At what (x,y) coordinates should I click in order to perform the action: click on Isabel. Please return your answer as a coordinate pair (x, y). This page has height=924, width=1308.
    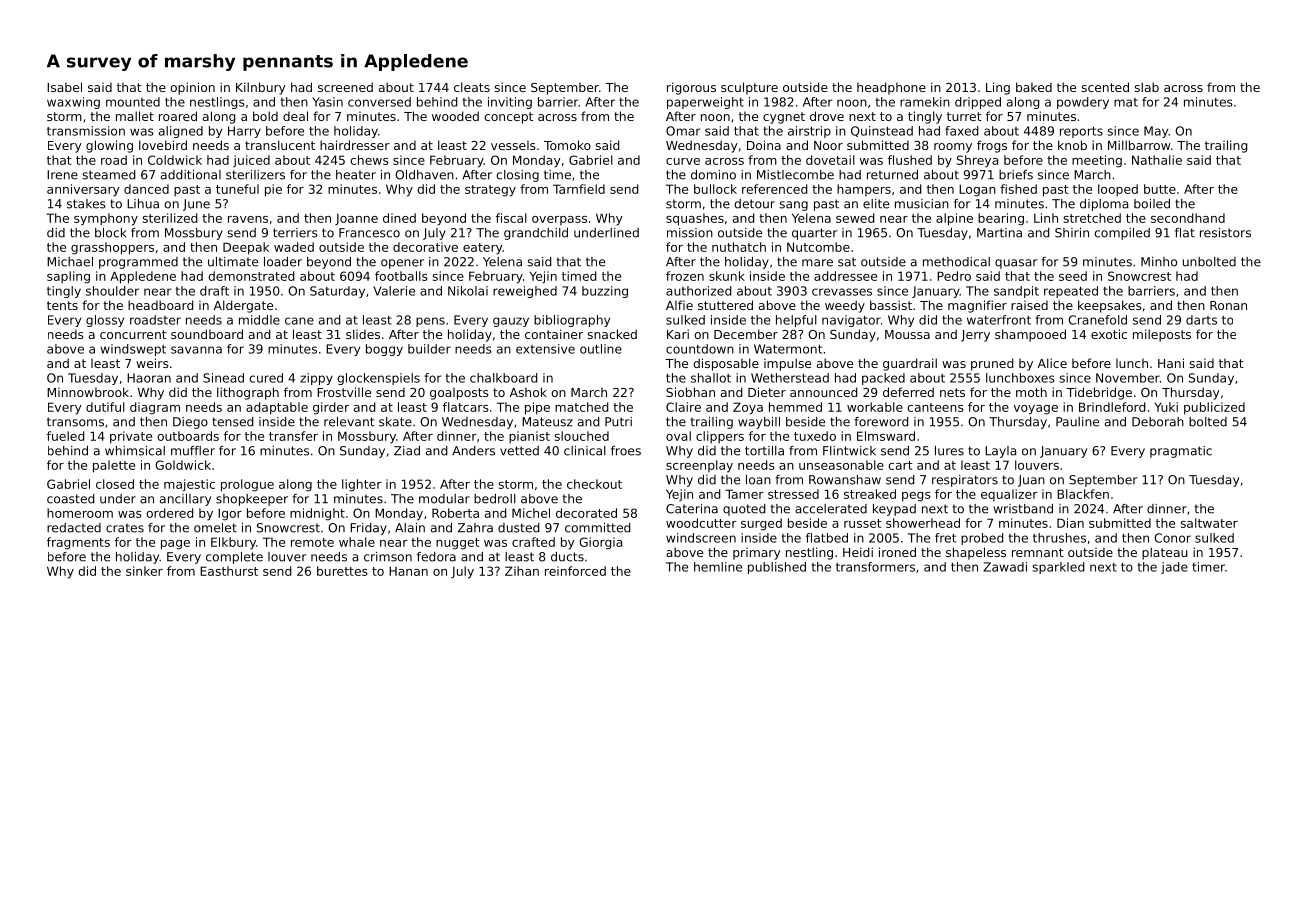
    Looking at the image, I should click on (64, 87).
